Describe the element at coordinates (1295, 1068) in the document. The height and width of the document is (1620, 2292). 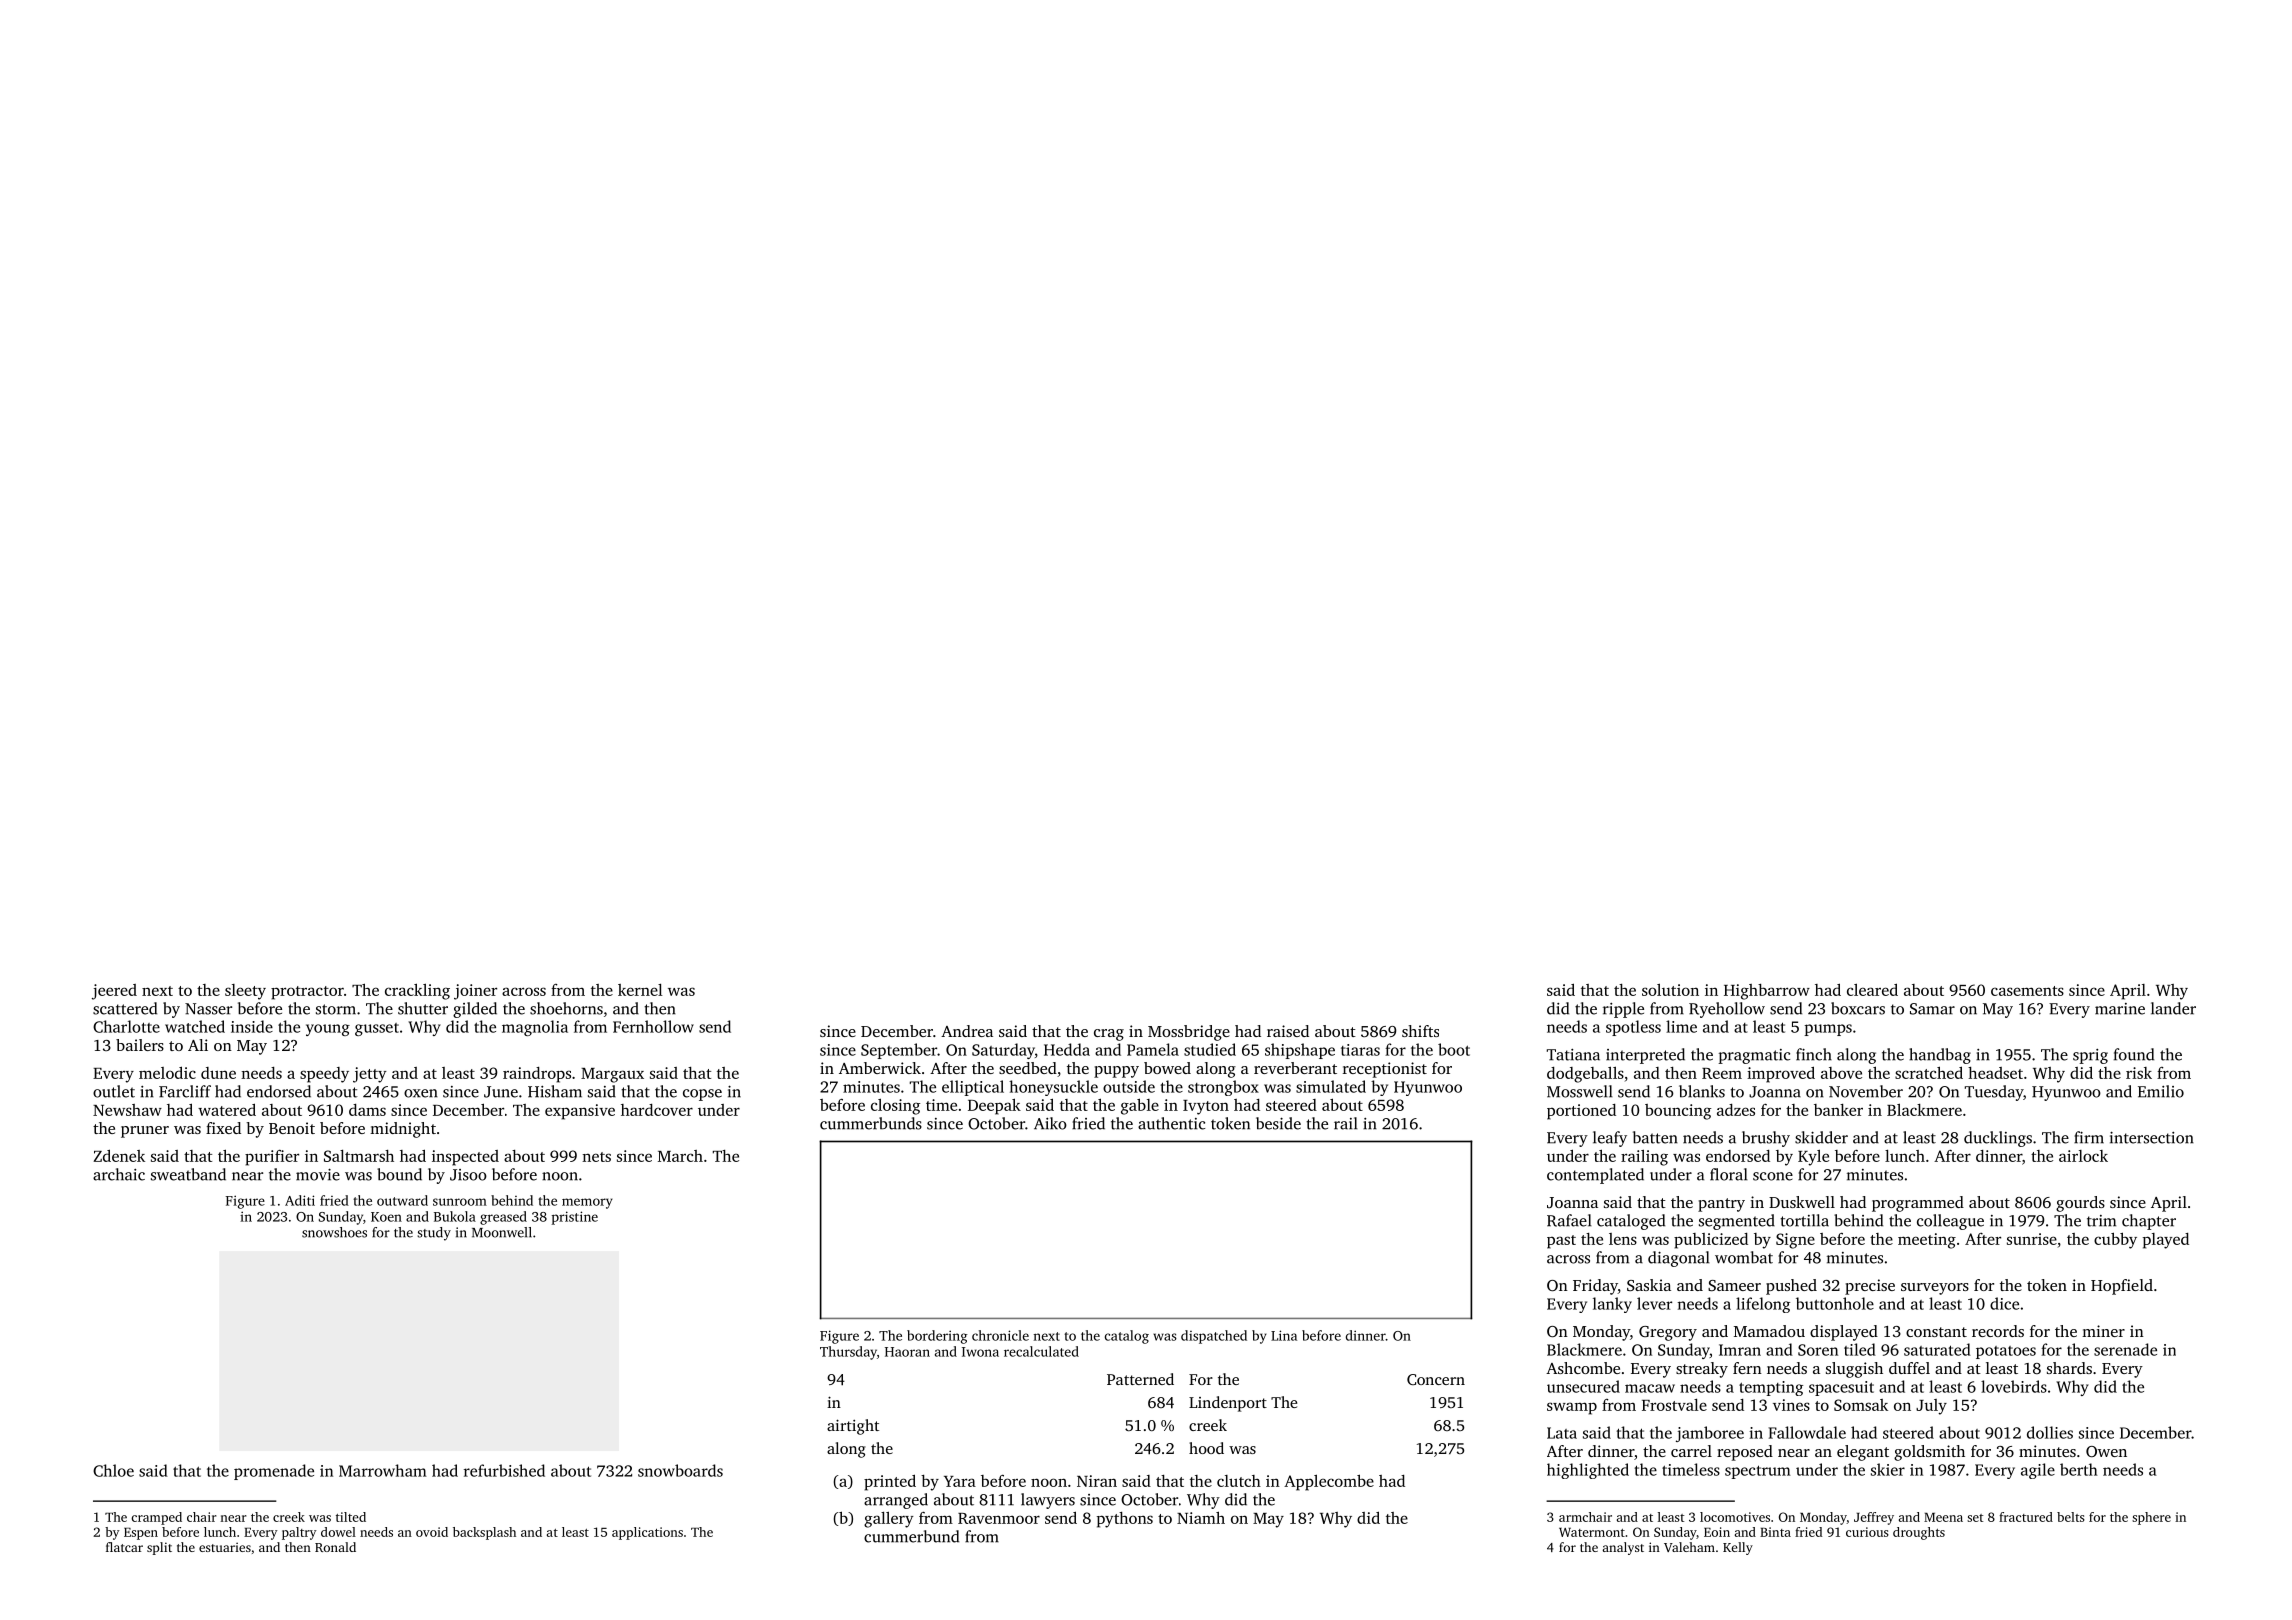
I see `reverberant` at that location.
